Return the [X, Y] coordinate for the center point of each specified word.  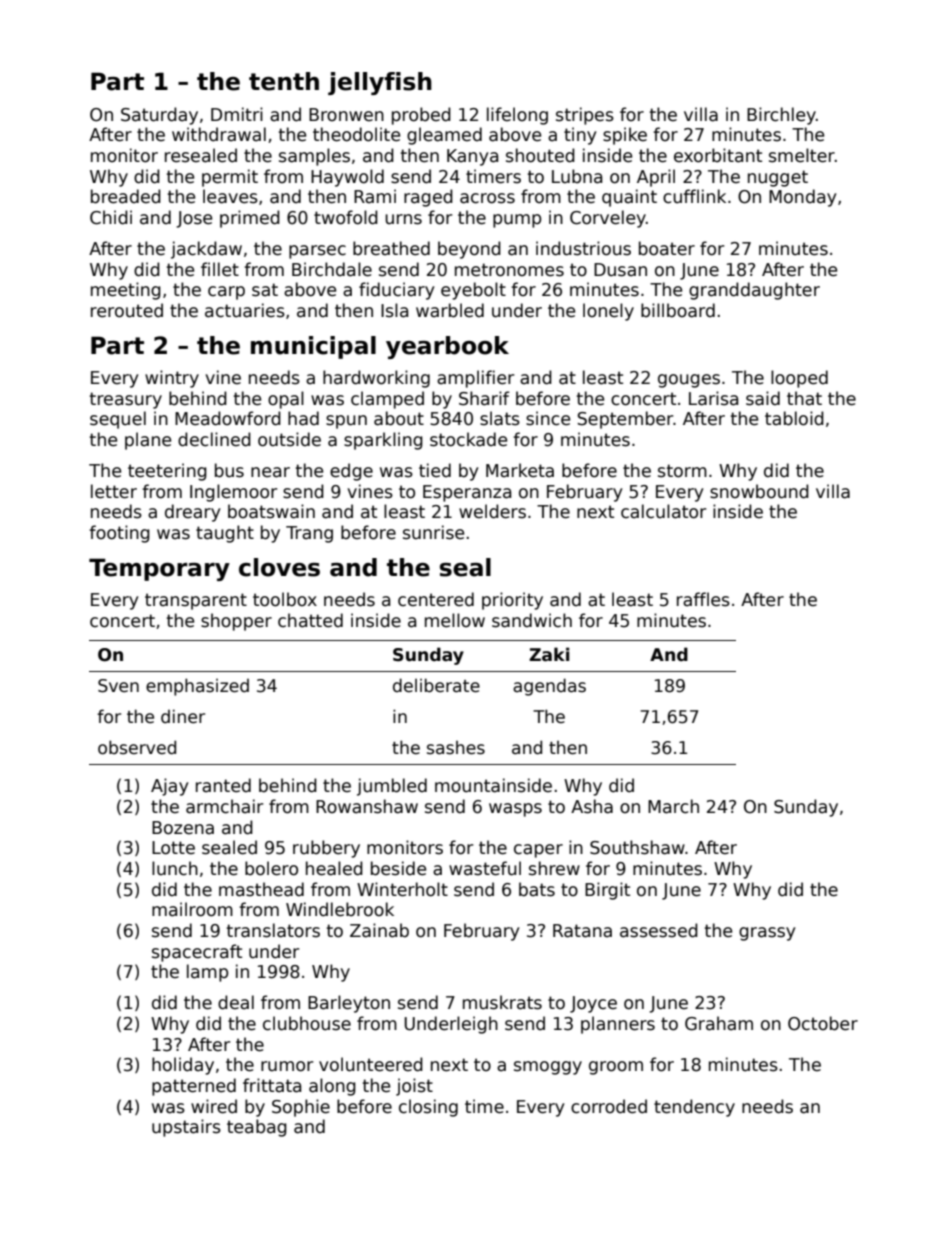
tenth [284, 81]
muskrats [502, 1002]
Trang [309, 534]
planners [618, 1025]
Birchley [781, 116]
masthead [261, 889]
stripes [585, 116]
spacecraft [197, 953]
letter [114, 491]
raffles [703, 599]
